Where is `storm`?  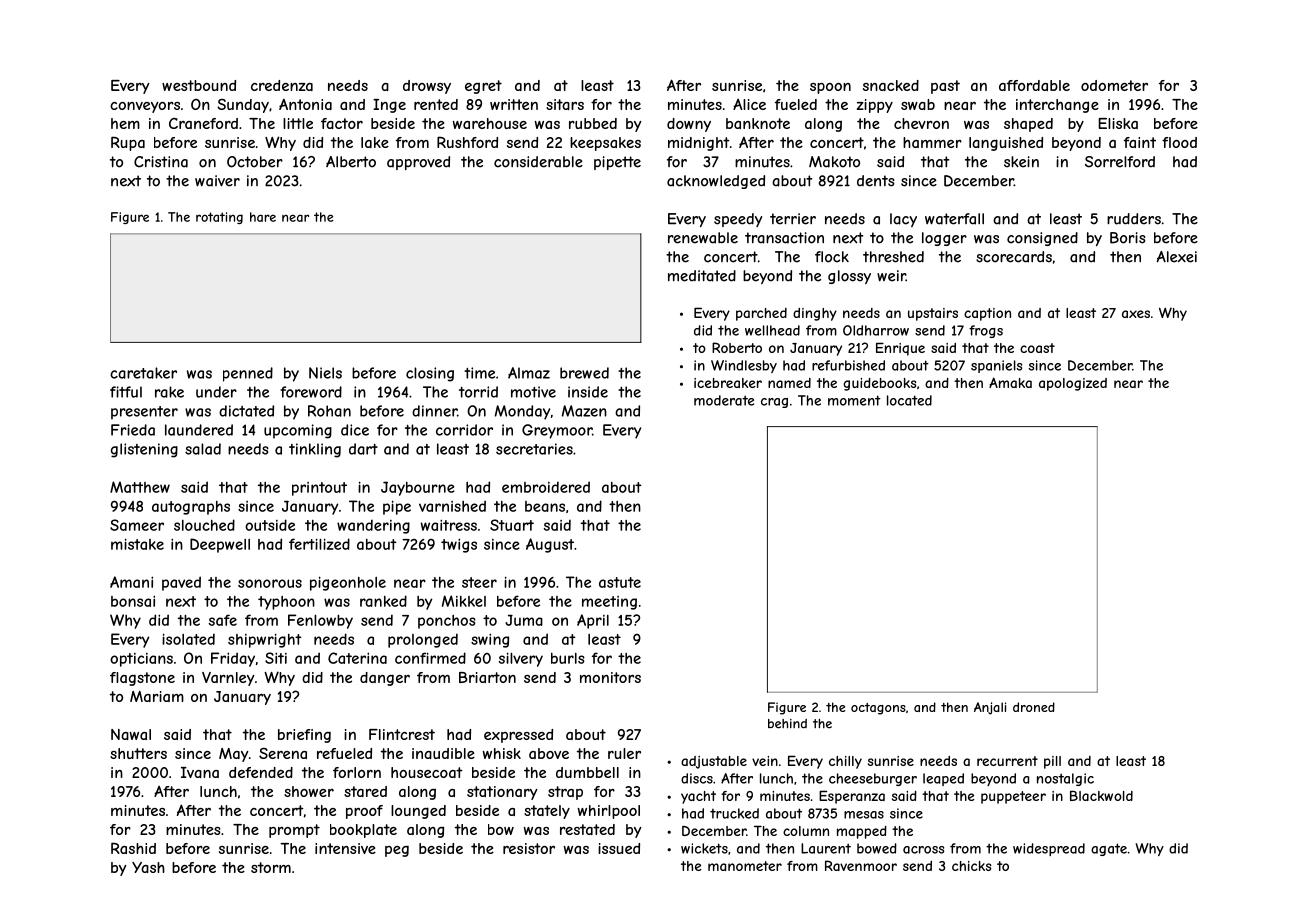 storm is located at coordinates (271, 867).
